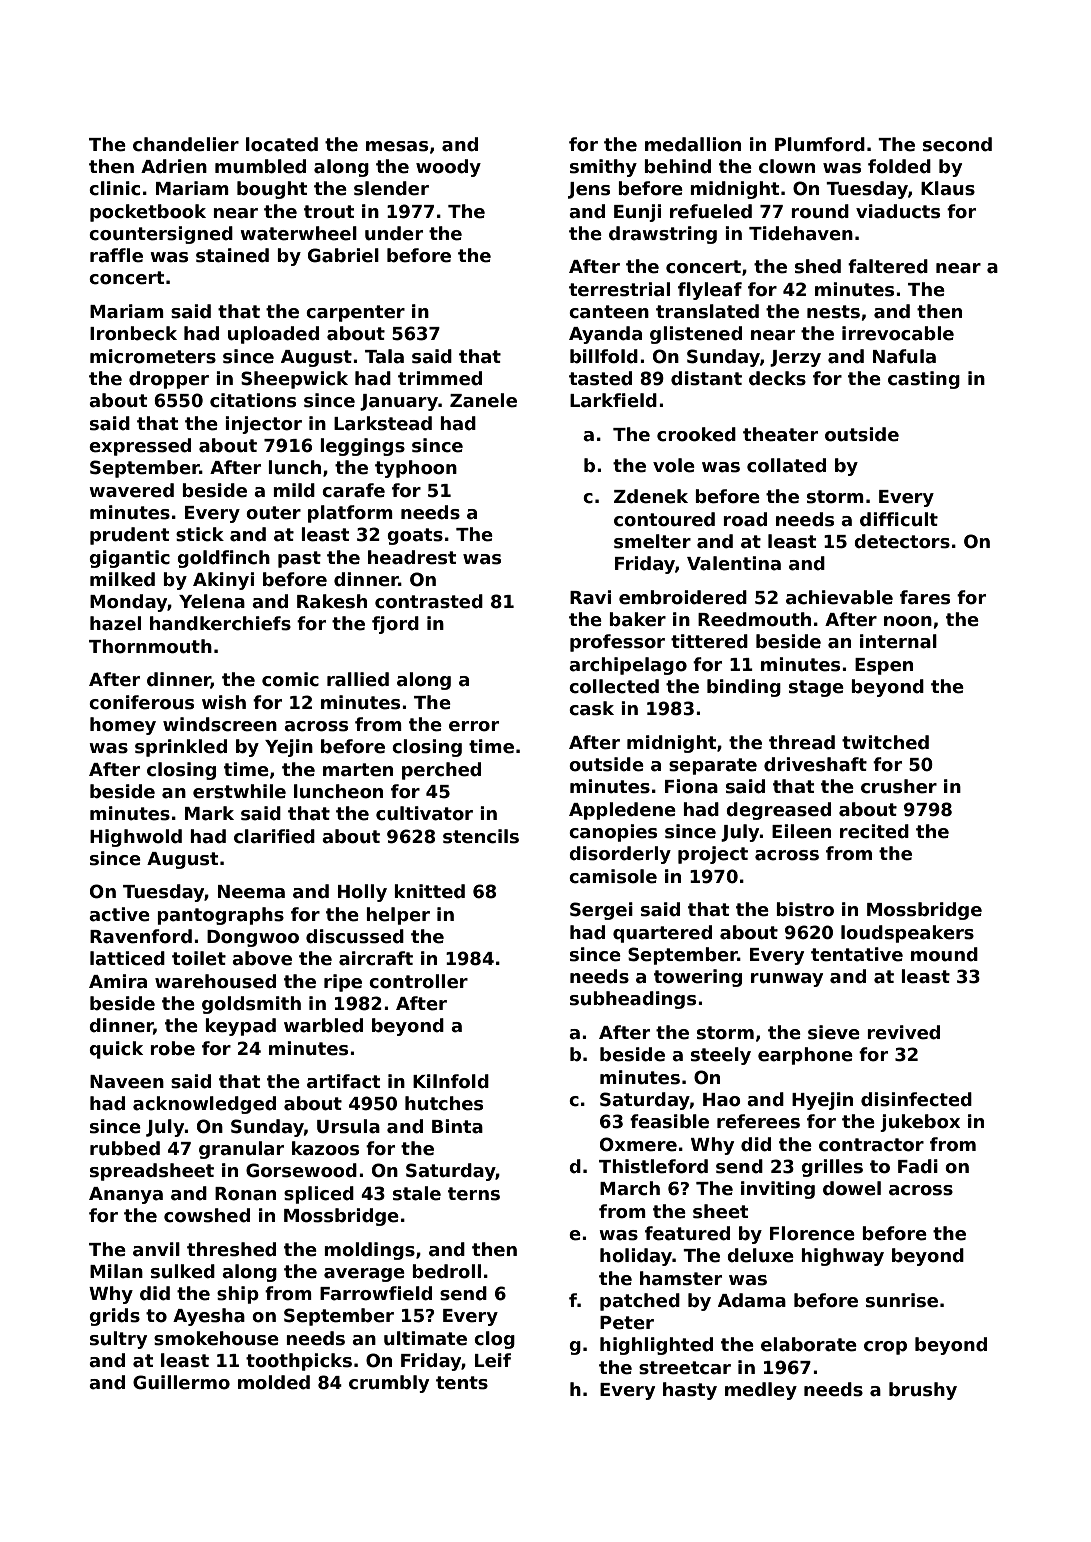 This screenshot has height=1542, width=1091. I want to click on hasty, so click(690, 1391).
